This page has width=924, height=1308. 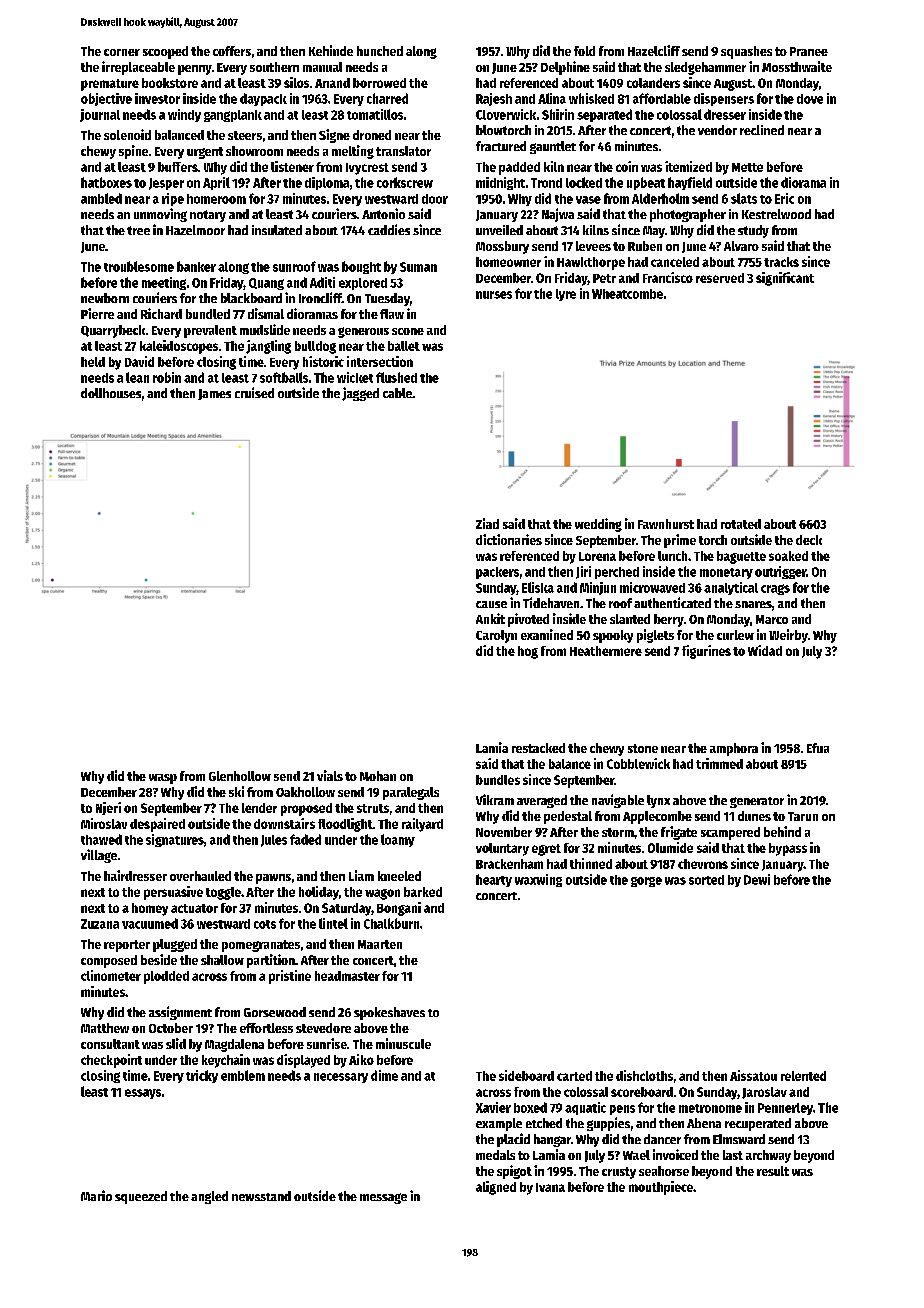 What do you see at coordinates (143, 1094) in the page?
I see `essays` at bounding box center [143, 1094].
